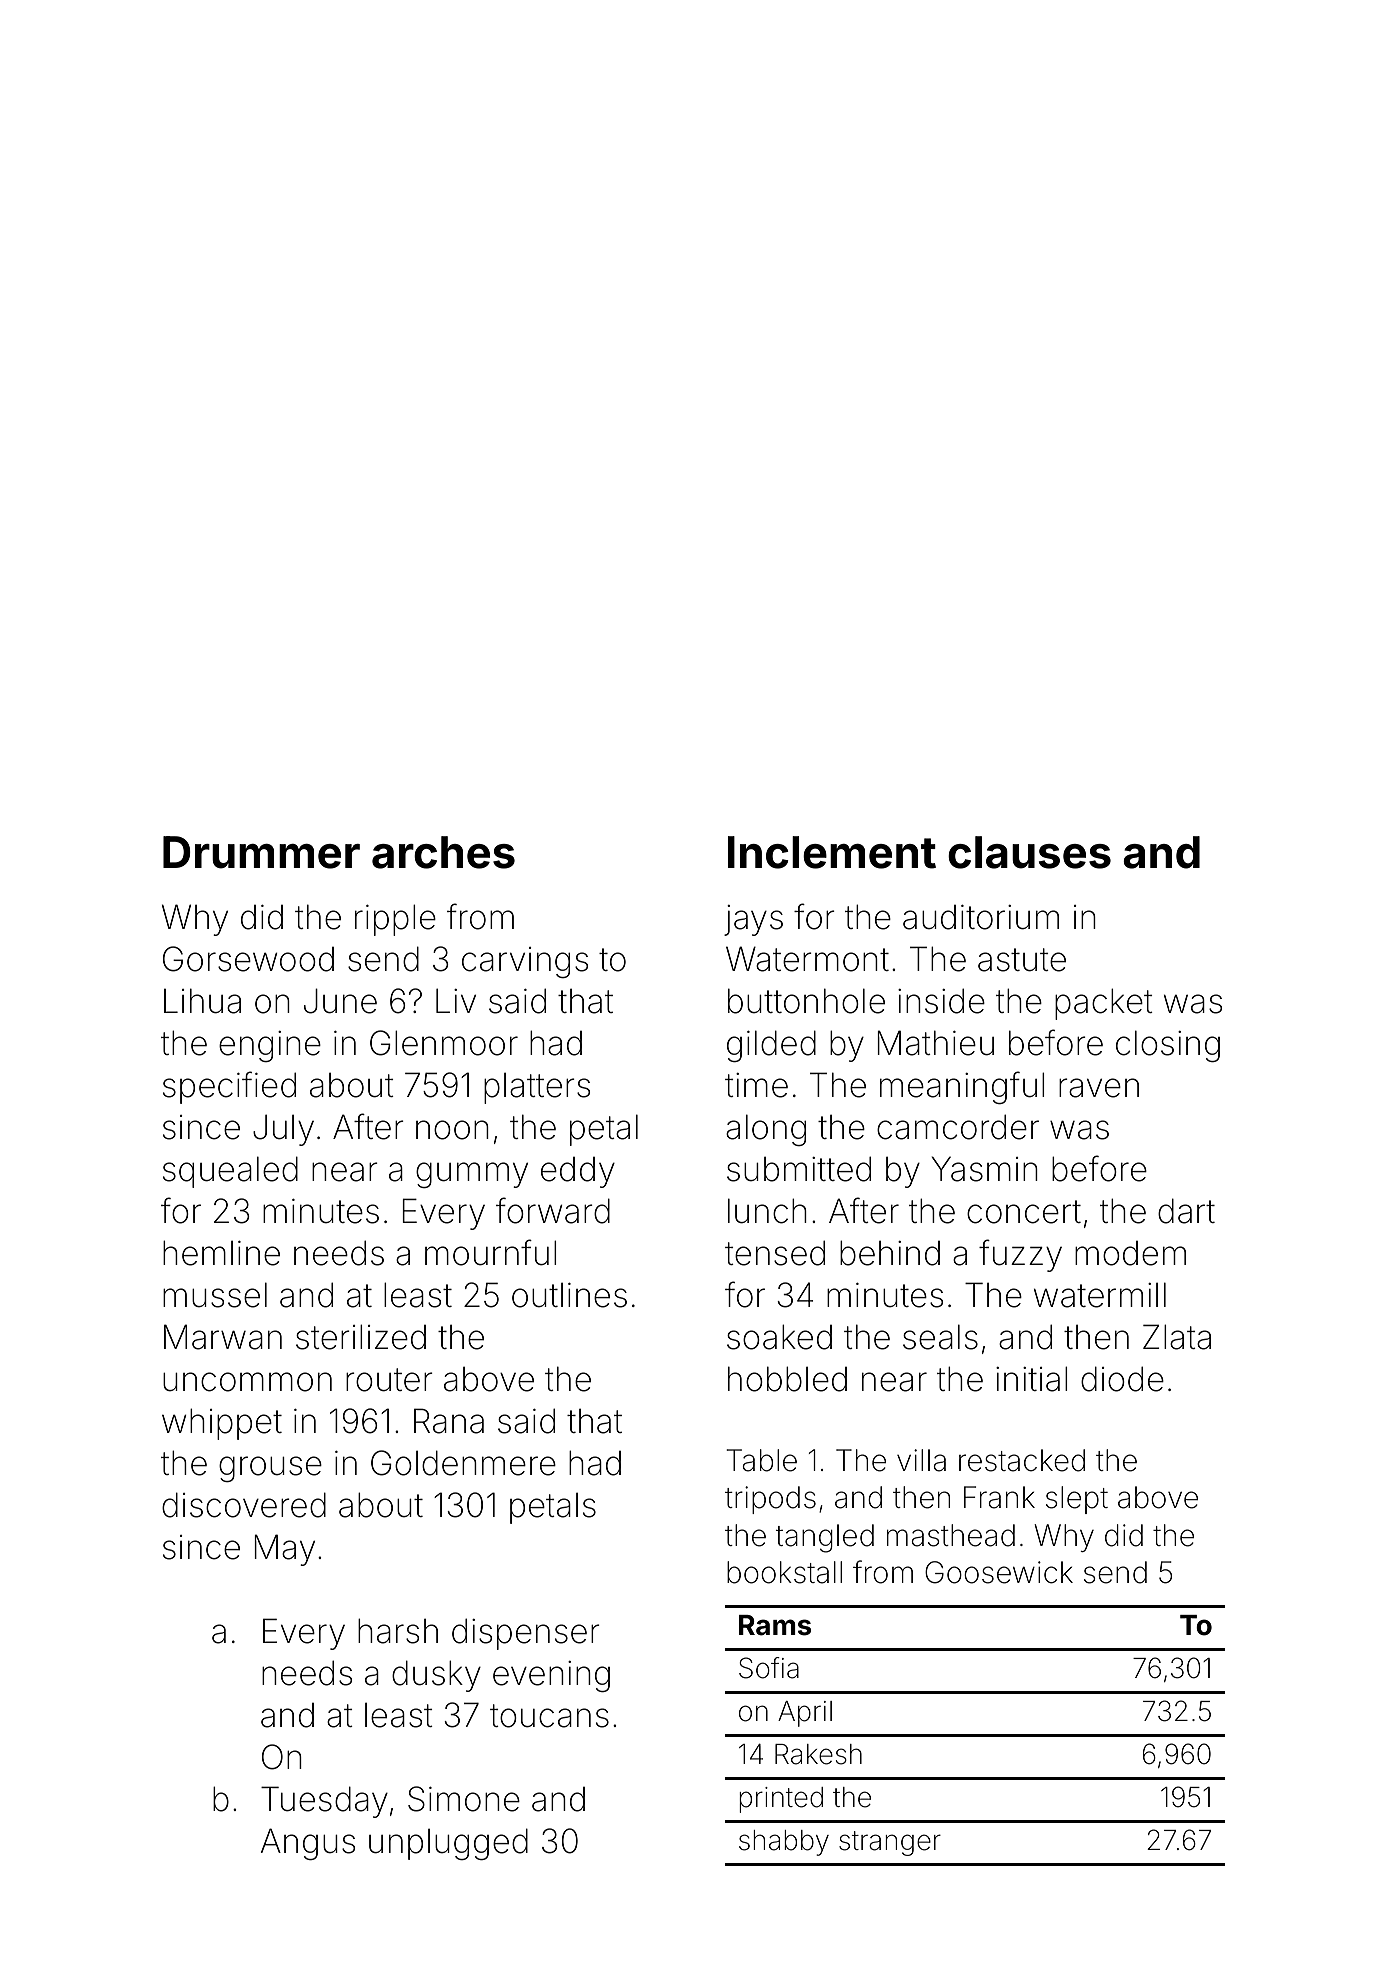  What do you see at coordinates (247, 1382) in the document?
I see `uncommon` at bounding box center [247, 1382].
